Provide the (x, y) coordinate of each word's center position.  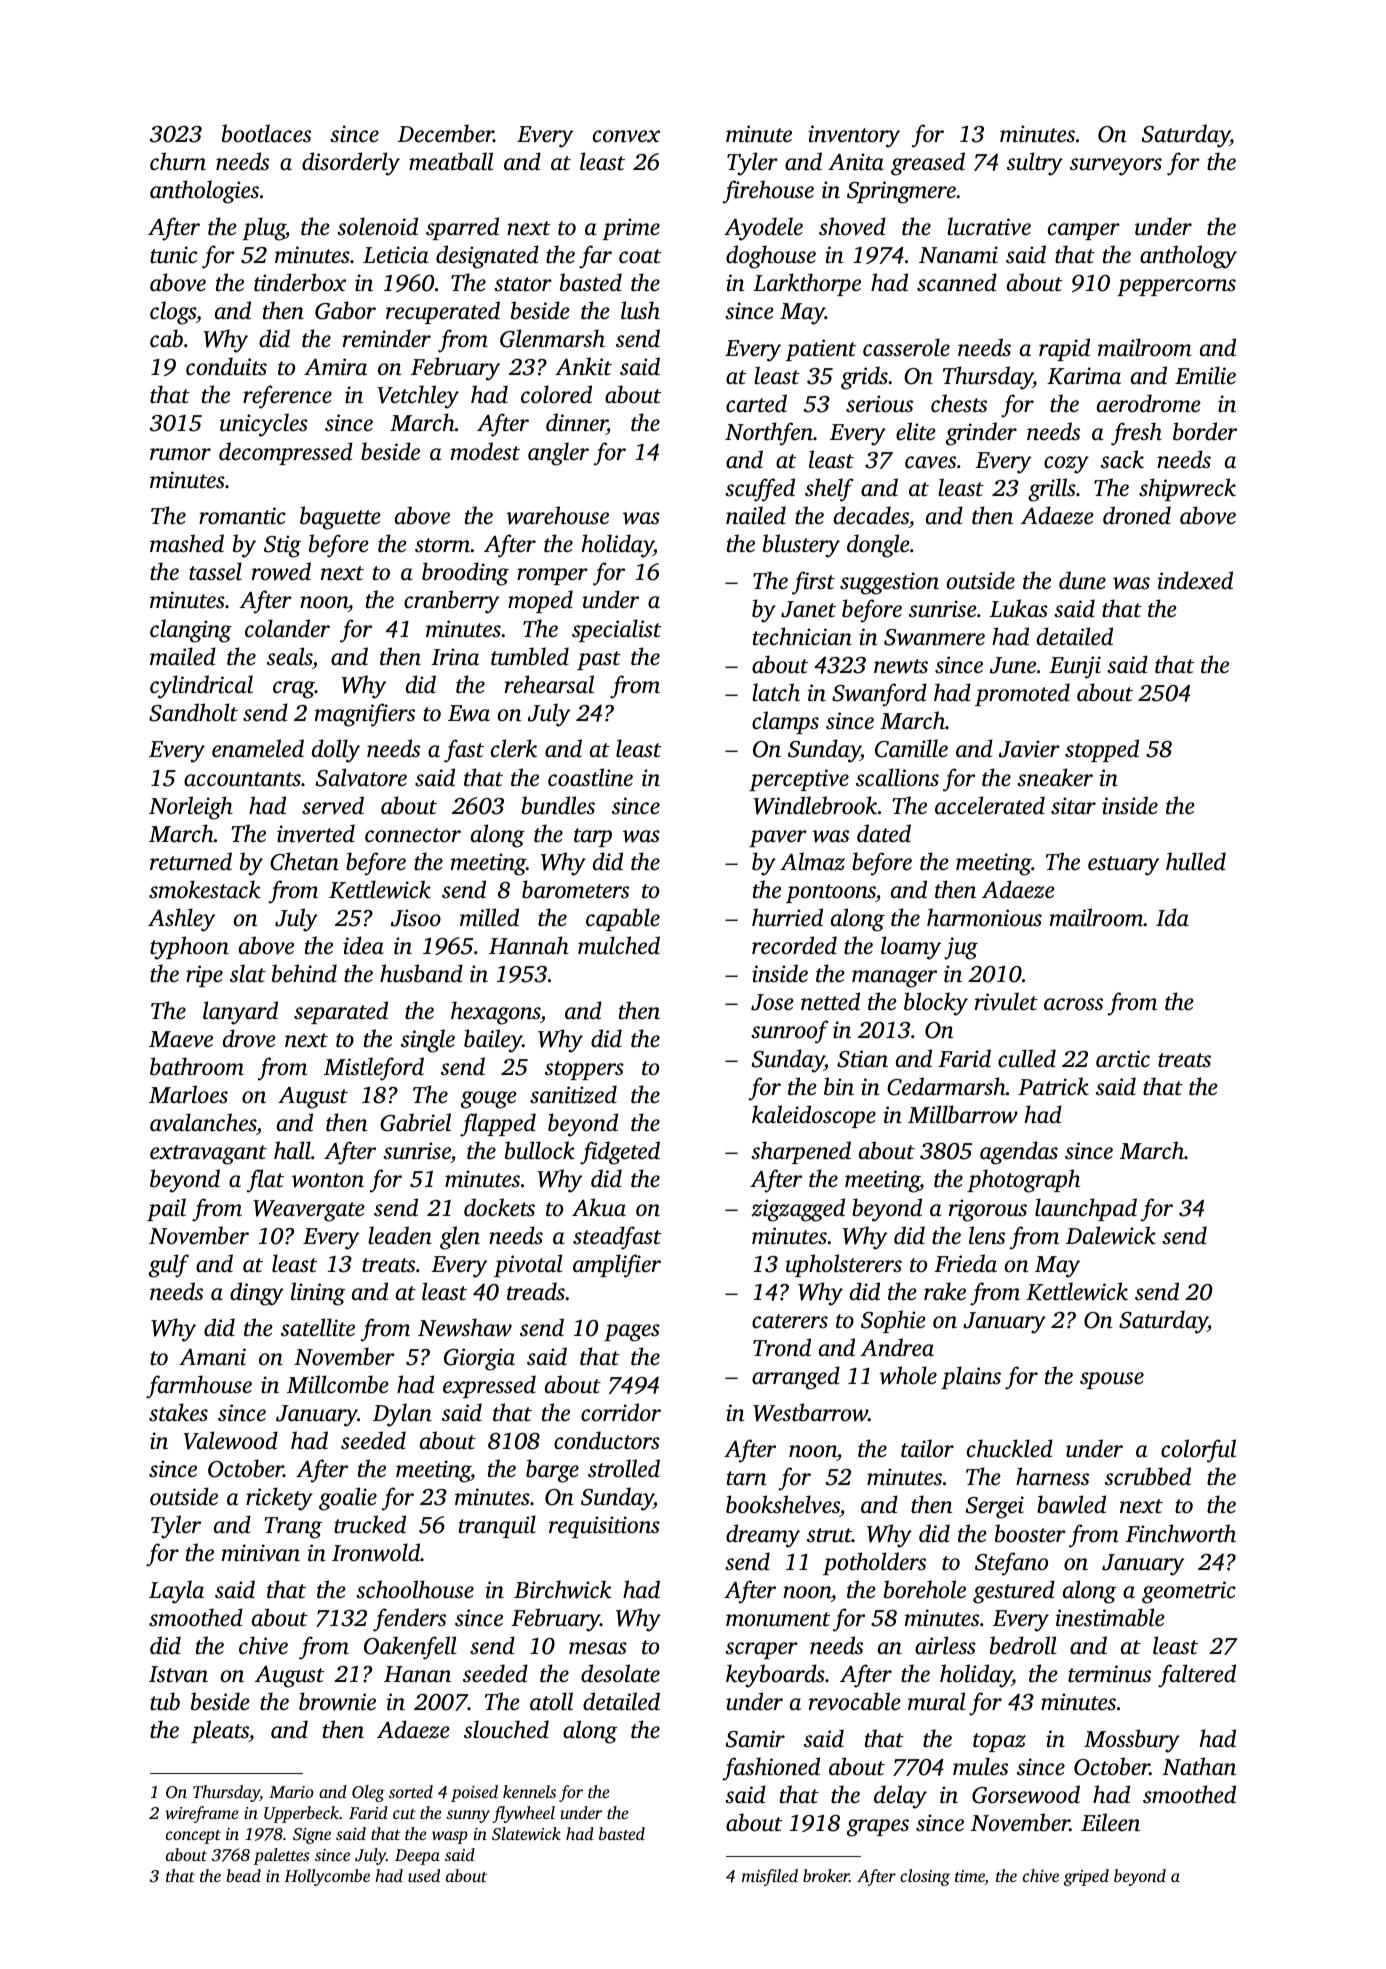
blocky (936, 1004)
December (446, 133)
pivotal (528, 1265)
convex (626, 136)
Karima (1084, 376)
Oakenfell (410, 1648)
